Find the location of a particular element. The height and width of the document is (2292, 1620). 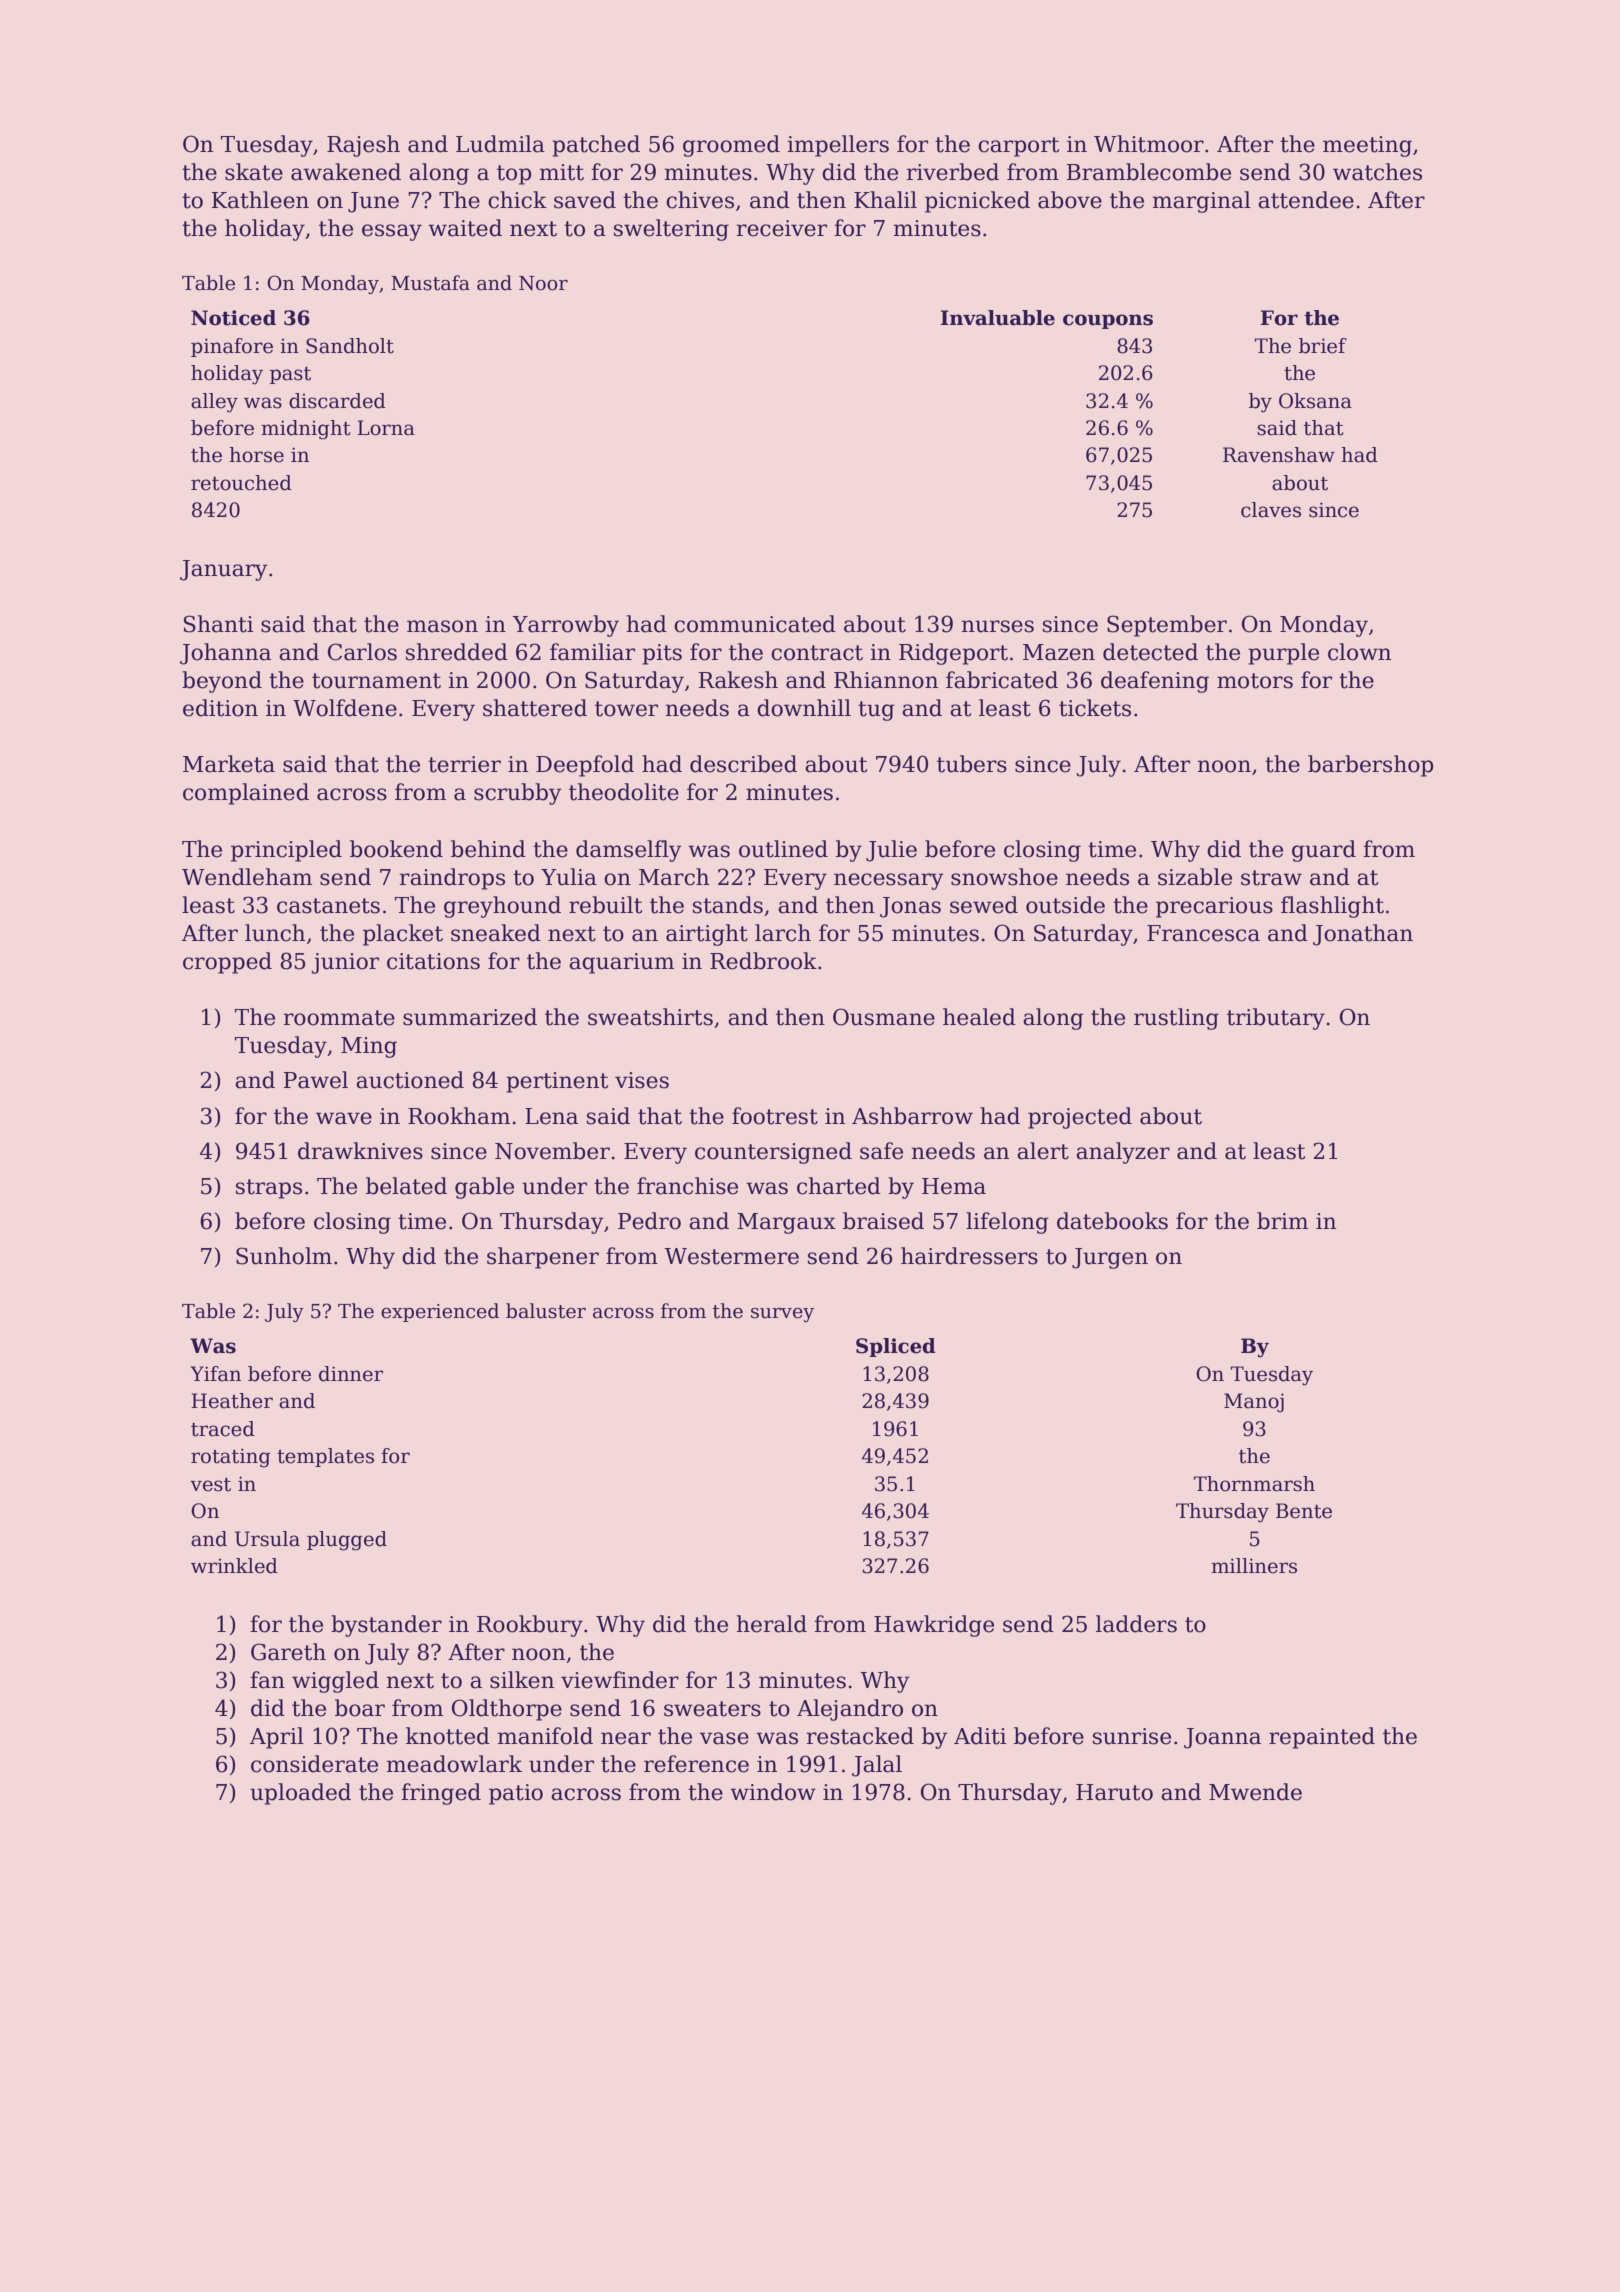

Spliced is located at coordinates (896, 1347).
